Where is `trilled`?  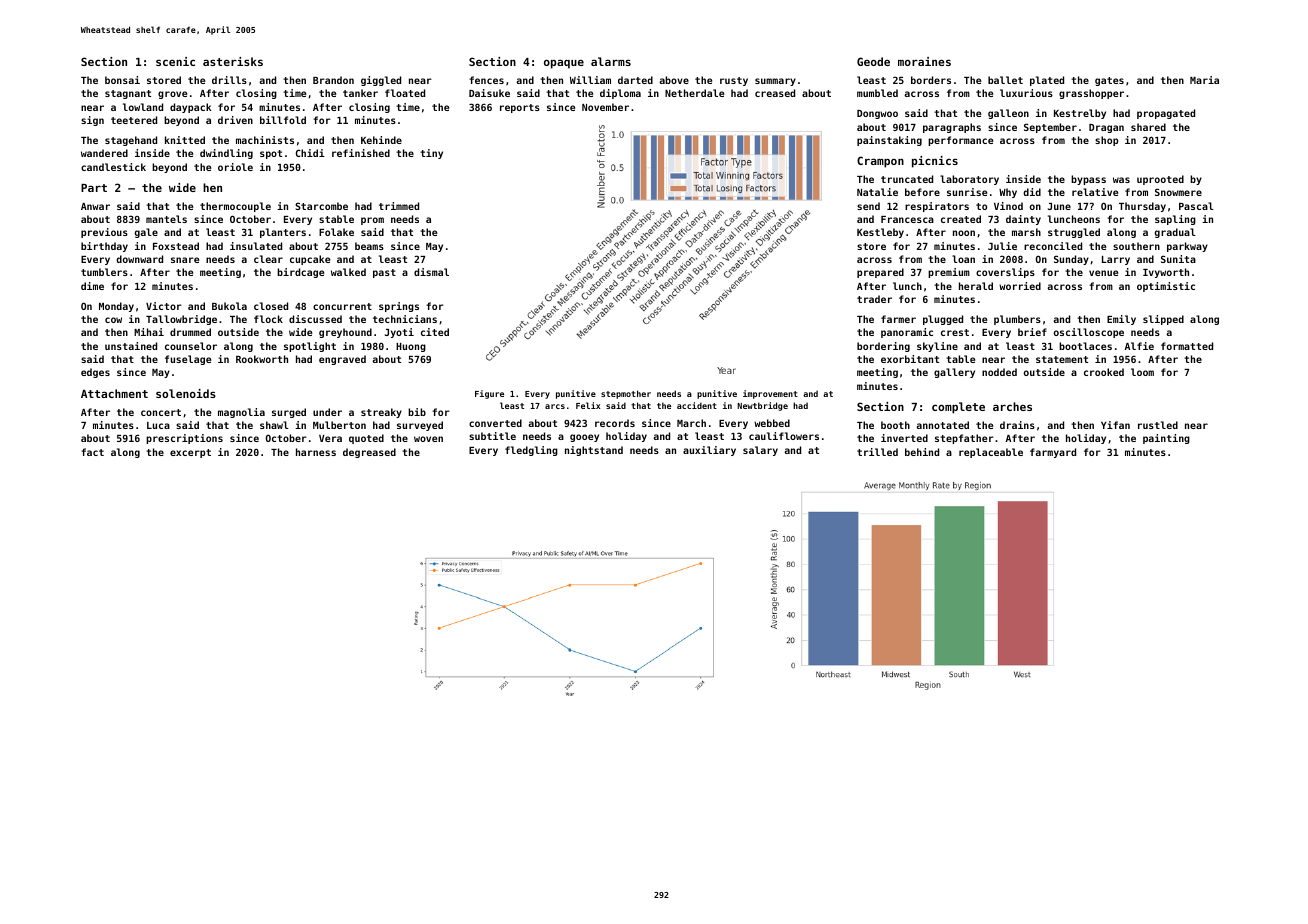
trilled is located at coordinates (877, 452).
